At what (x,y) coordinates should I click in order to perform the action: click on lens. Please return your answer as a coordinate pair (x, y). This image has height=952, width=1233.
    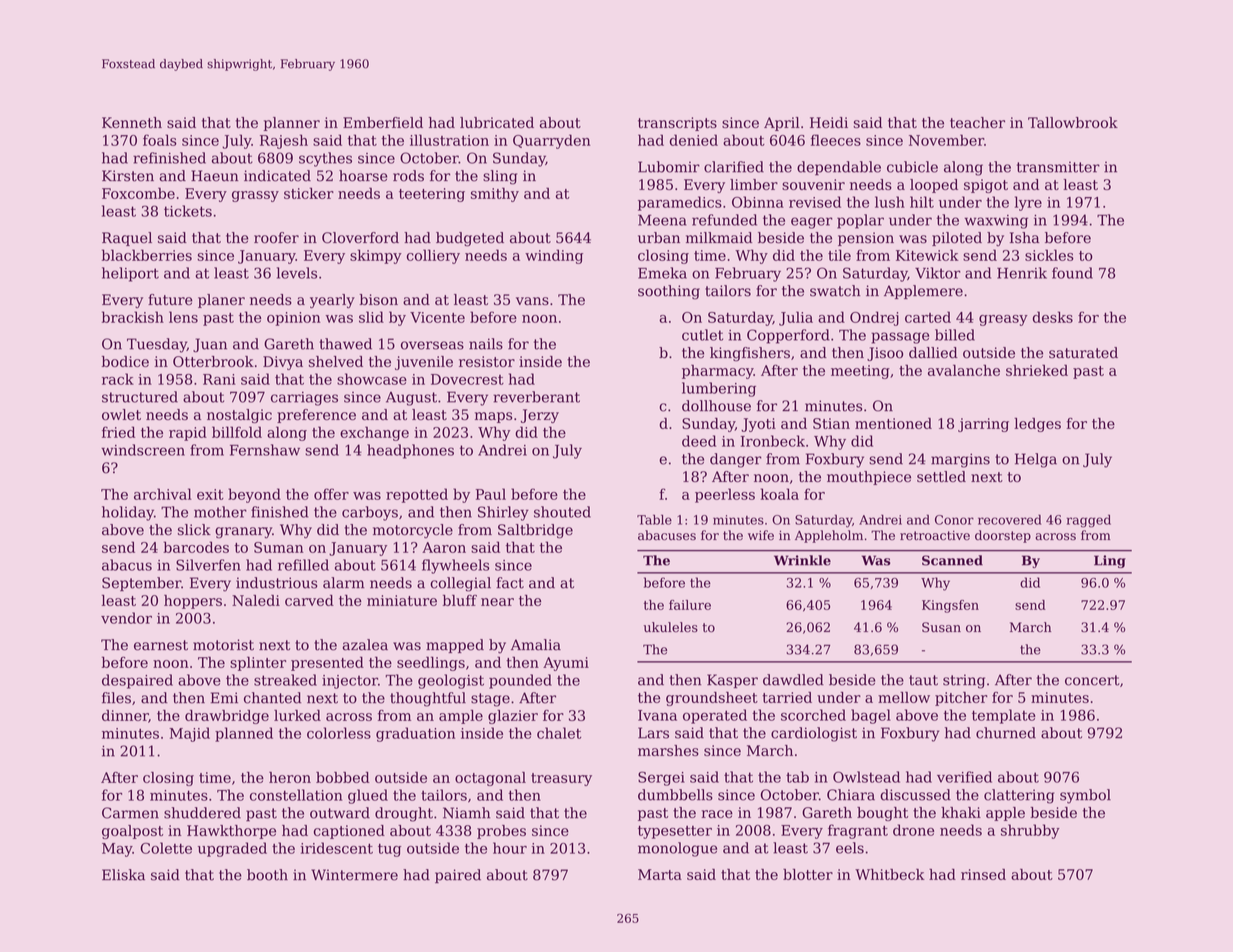
    Looking at the image, I should click on (183, 317).
